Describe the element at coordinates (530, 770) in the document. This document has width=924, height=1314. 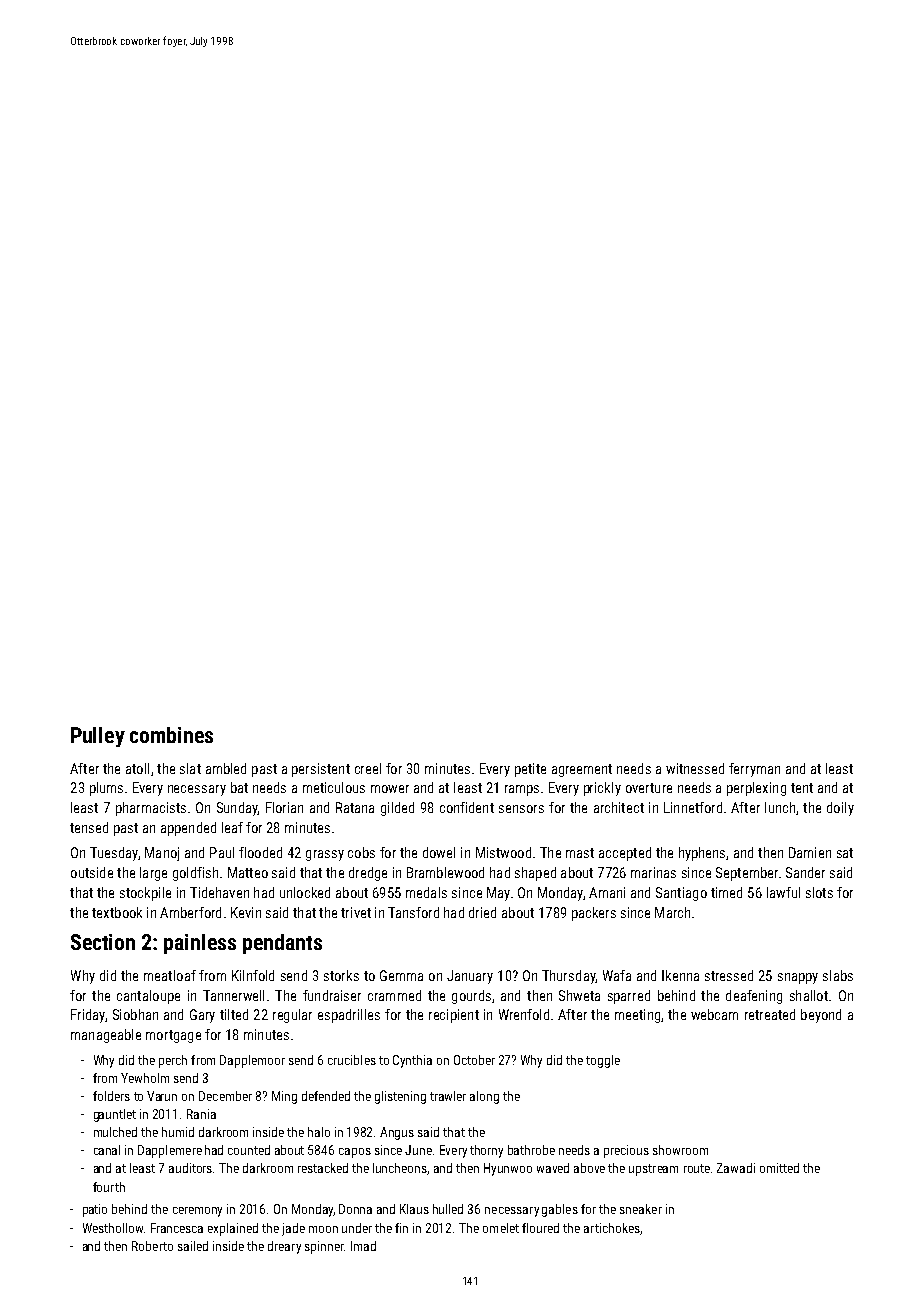
I see `petite` at that location.
